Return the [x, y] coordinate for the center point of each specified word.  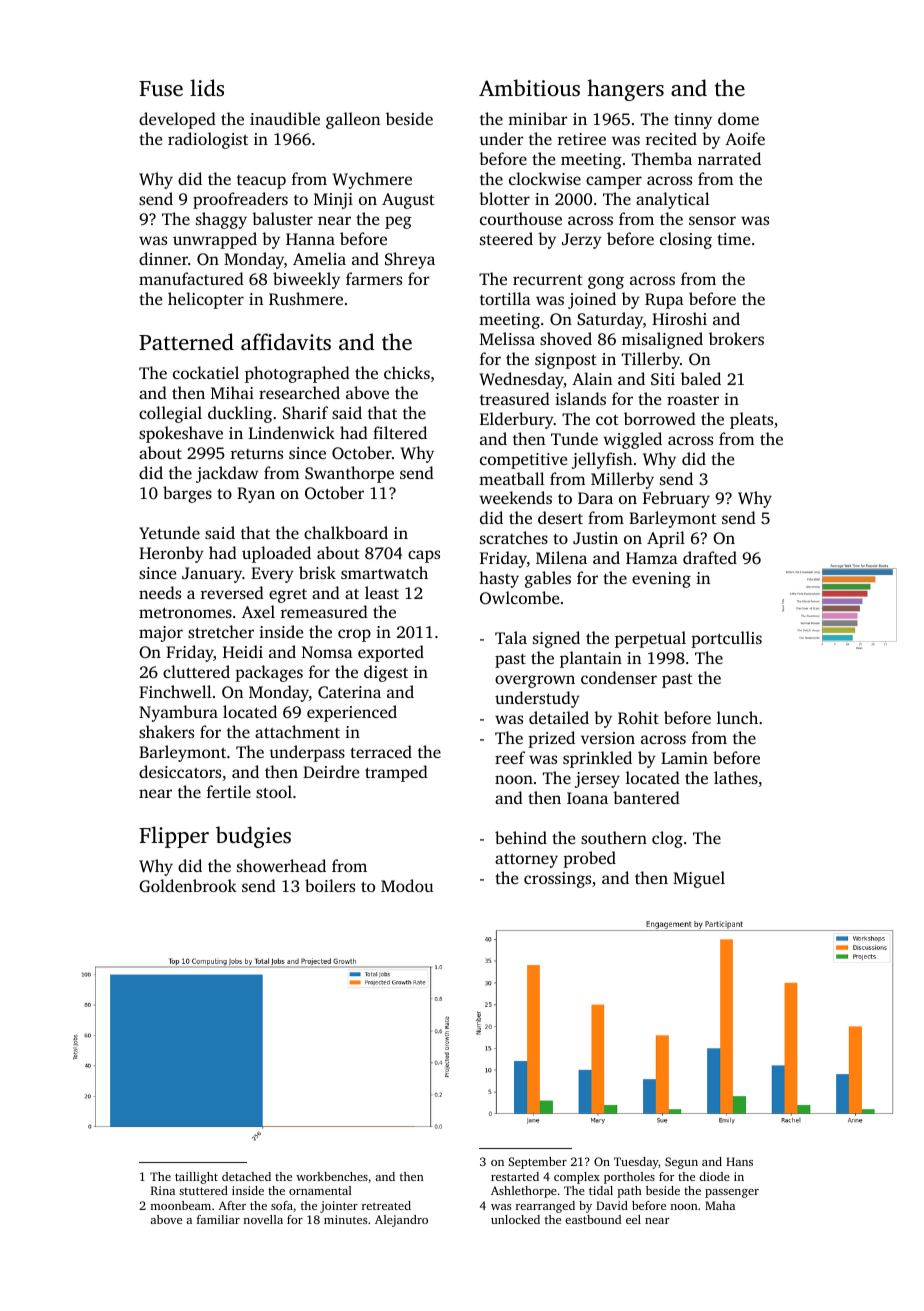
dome [738, 118]
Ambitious [529, 87]
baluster [282, 218]
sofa [282, 1205]
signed [556, 639]
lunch [737, 717]
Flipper [174, 837]
